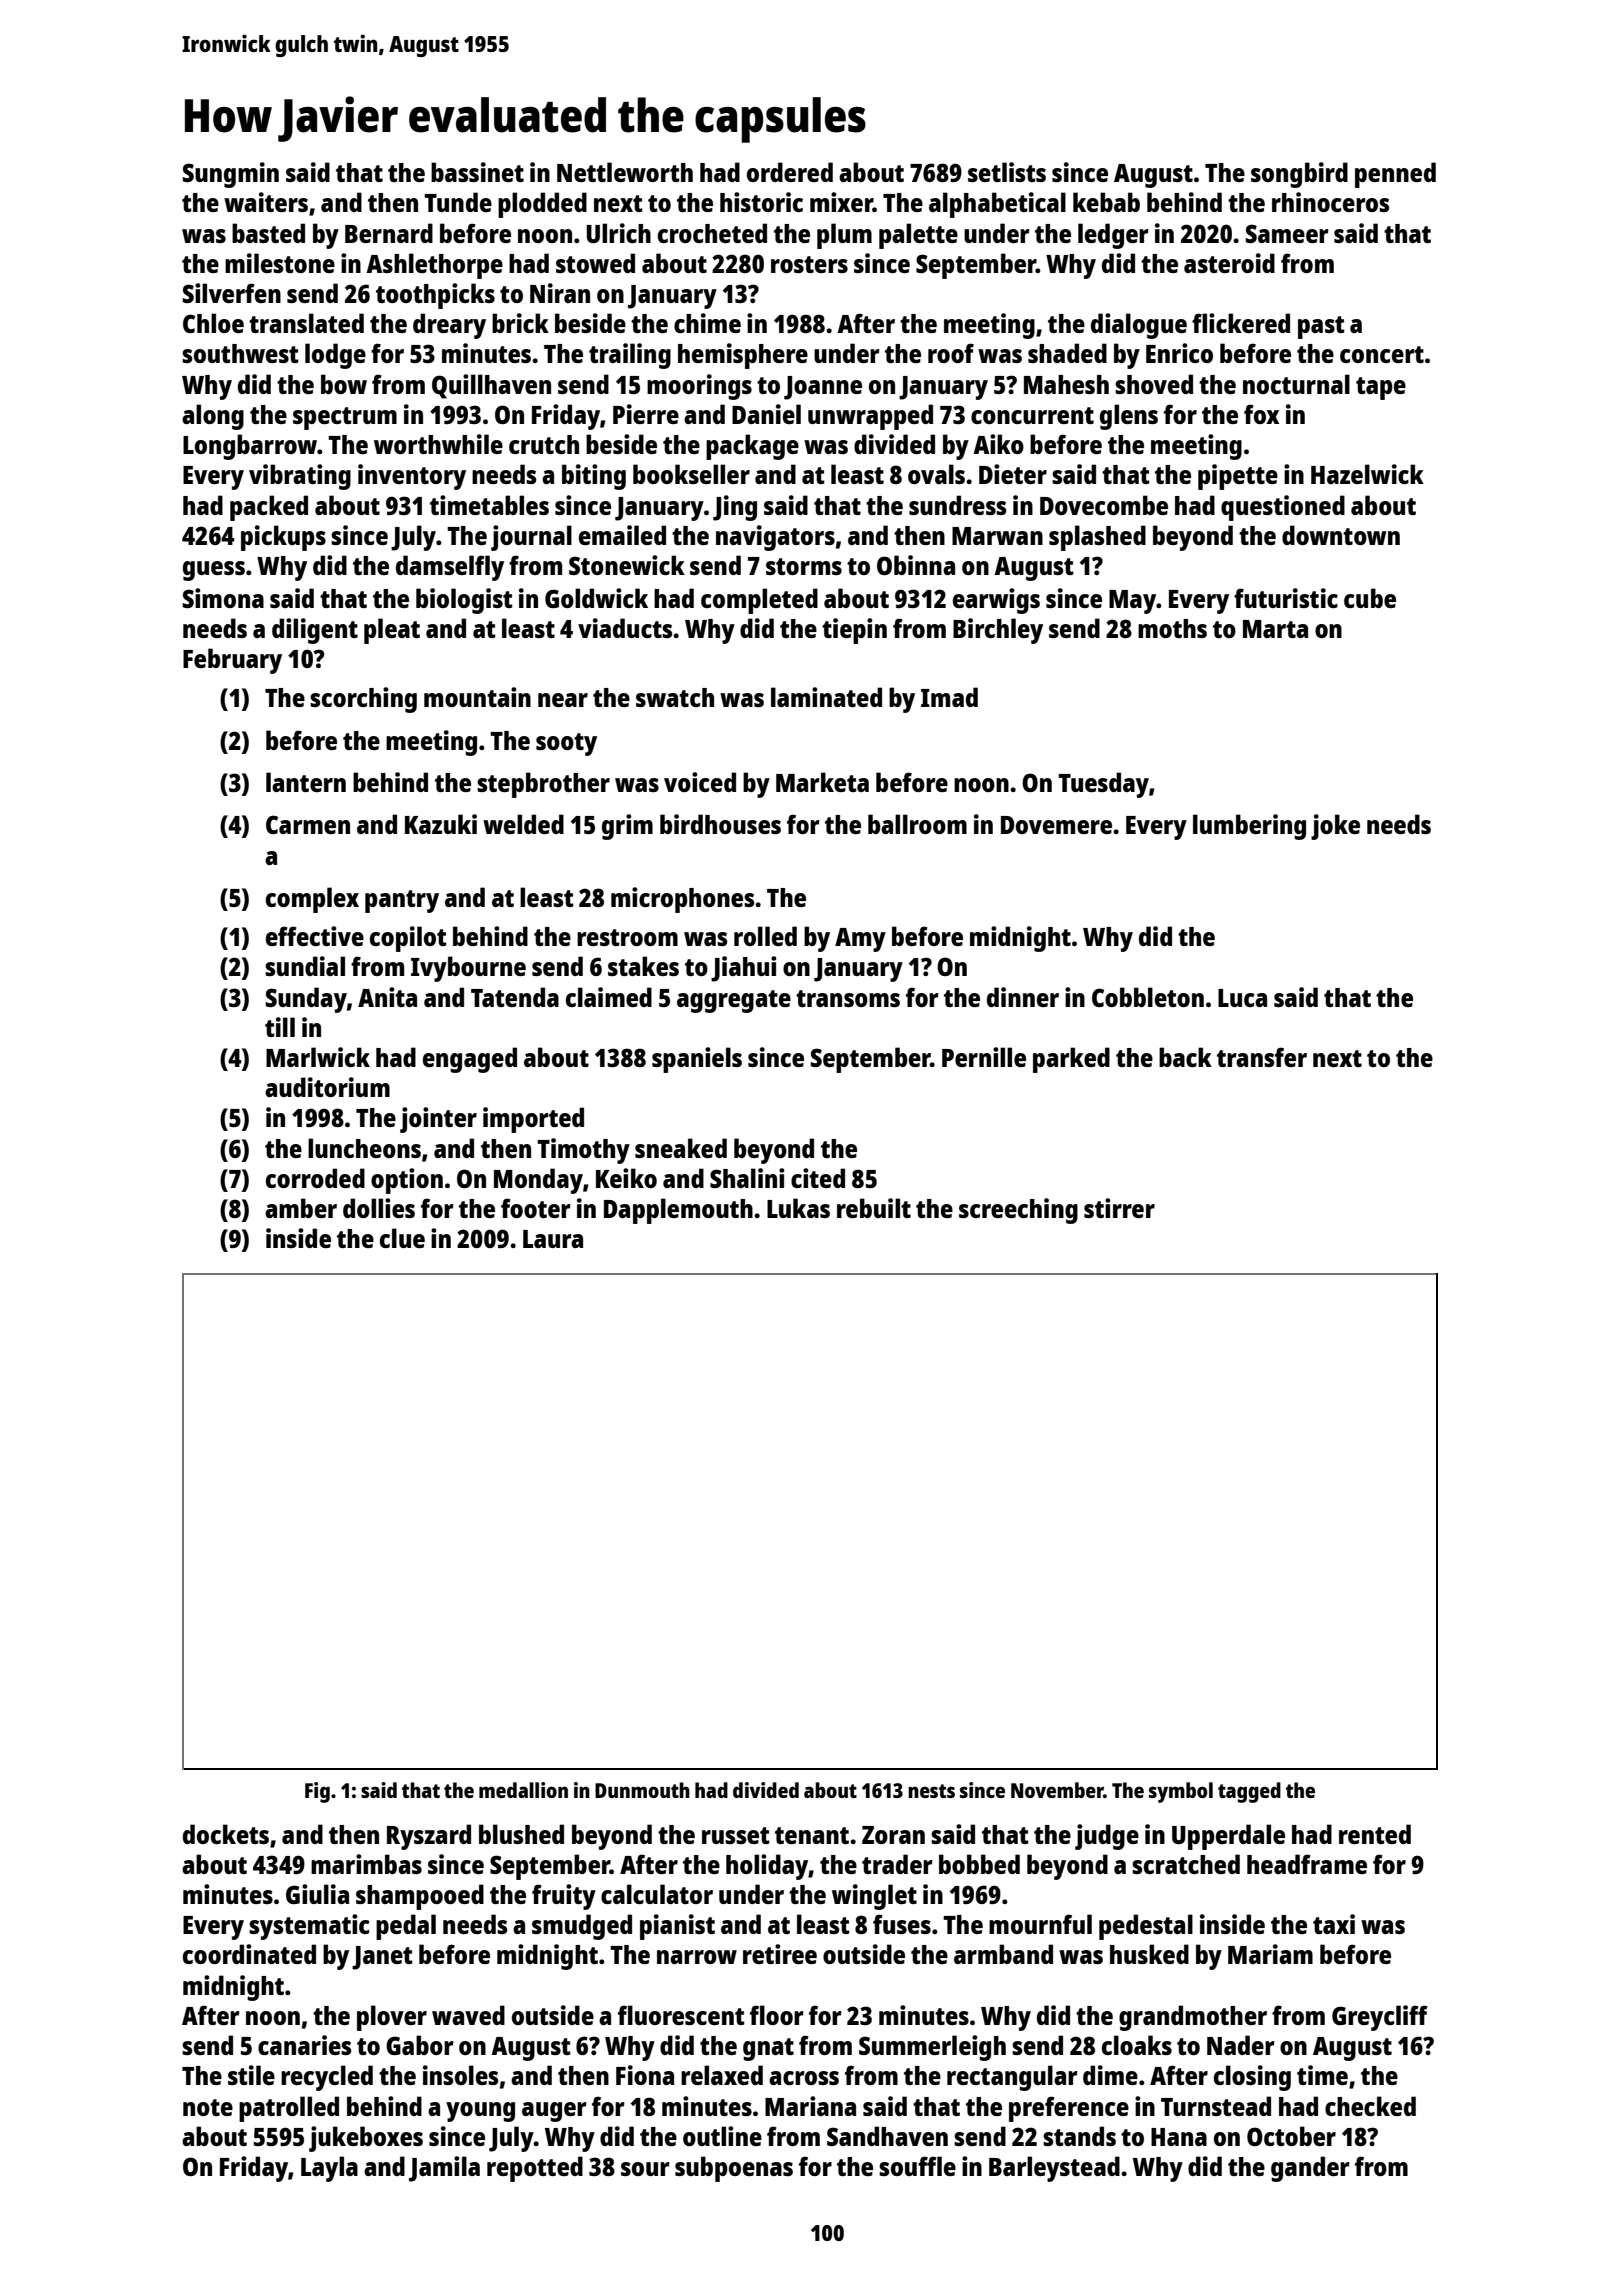 Image resolution: width=1620 pixels, height=2292 pixels. I want to click on subpoenas, so click(734, 2169).
